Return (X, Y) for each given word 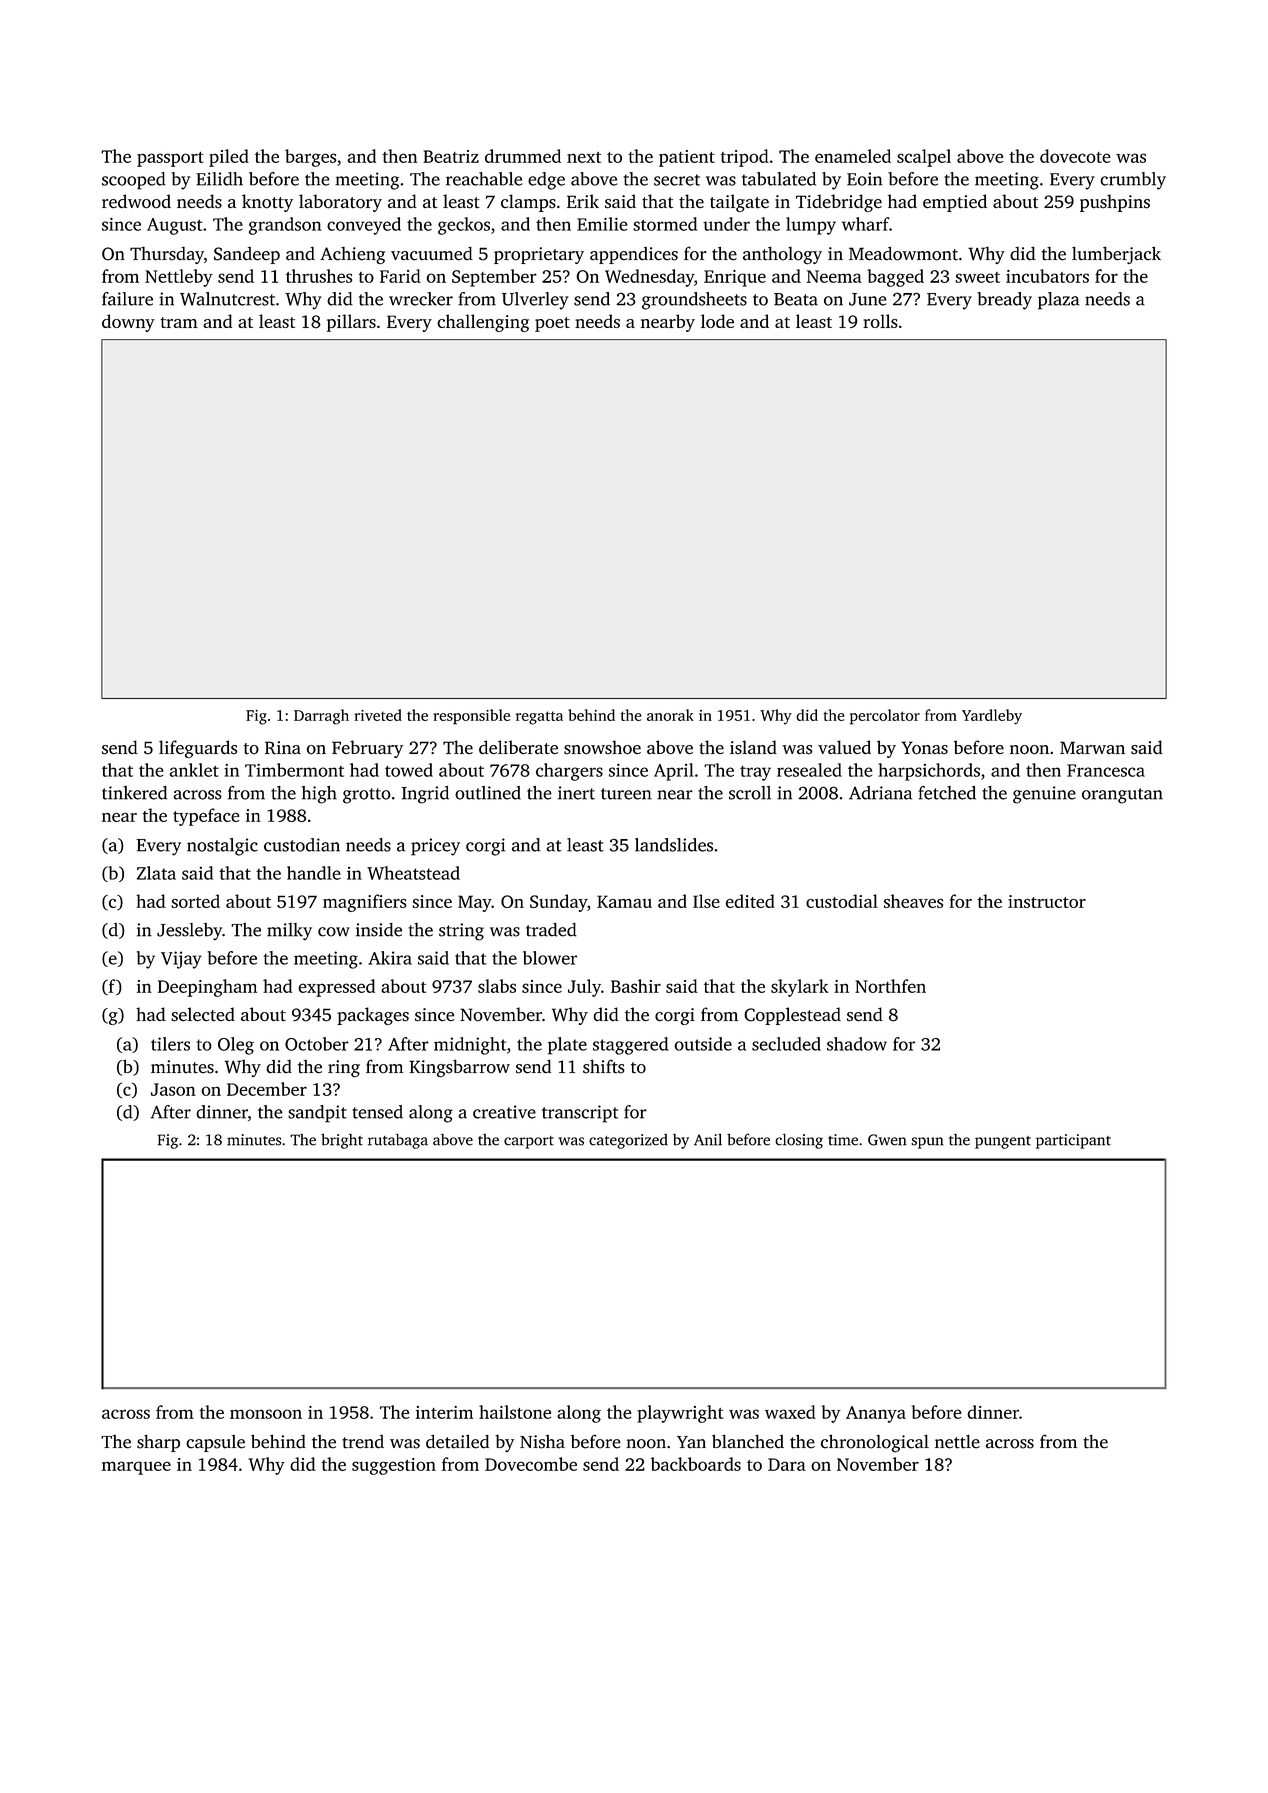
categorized (628, 1141)
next (584, 157)
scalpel (924, 158)
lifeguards (198, 749)
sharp (158, 1443)
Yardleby (992, 717)
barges (310, 158)
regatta (539, 718)
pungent (1003, 1142)
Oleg (236, 1046)
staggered (631, 1046)
